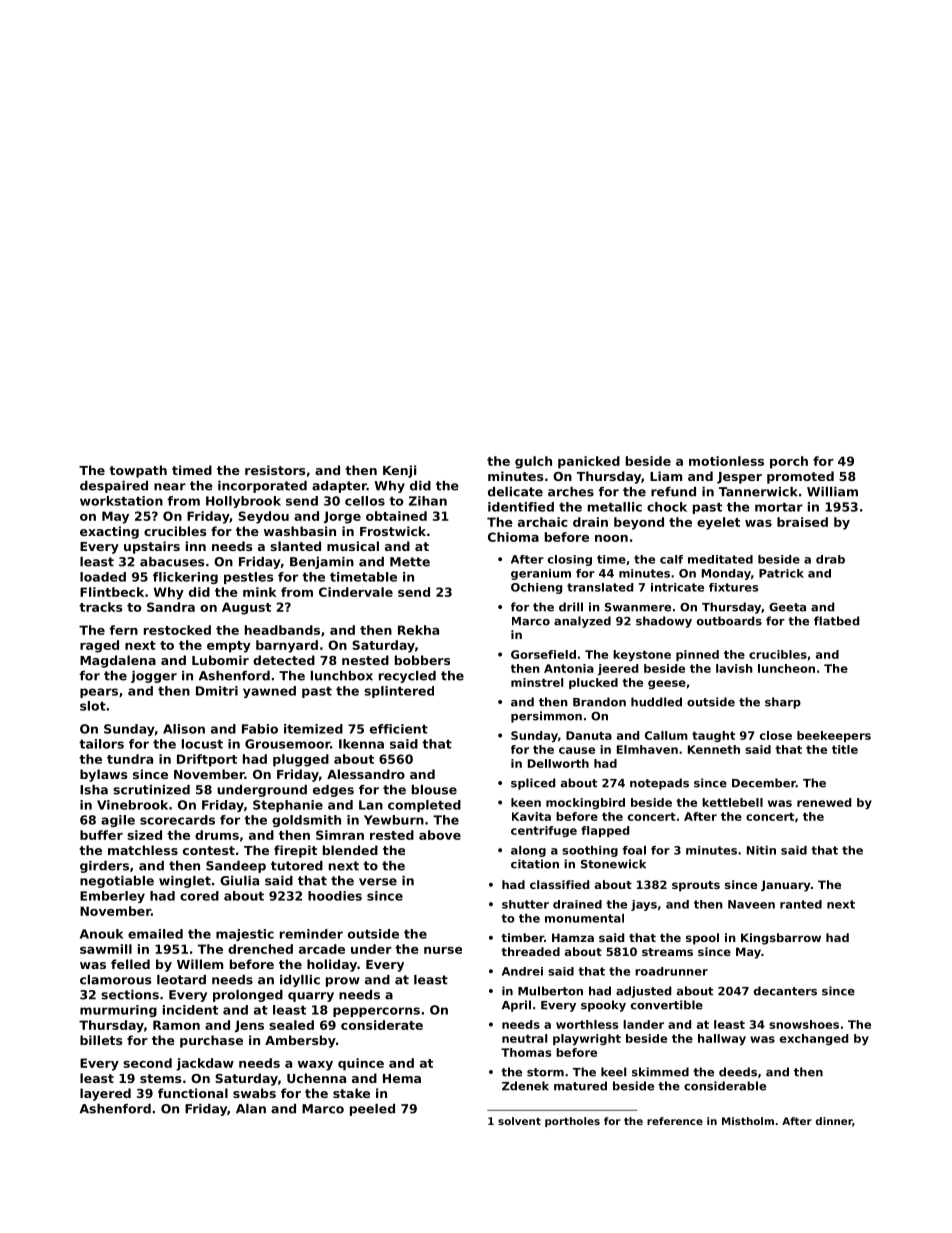 Image resolution: width=952 pixels, height=1233 pixels. Describe the element at coordinates (513, 537) in the screenshot. I see `Chioma` at that location.
